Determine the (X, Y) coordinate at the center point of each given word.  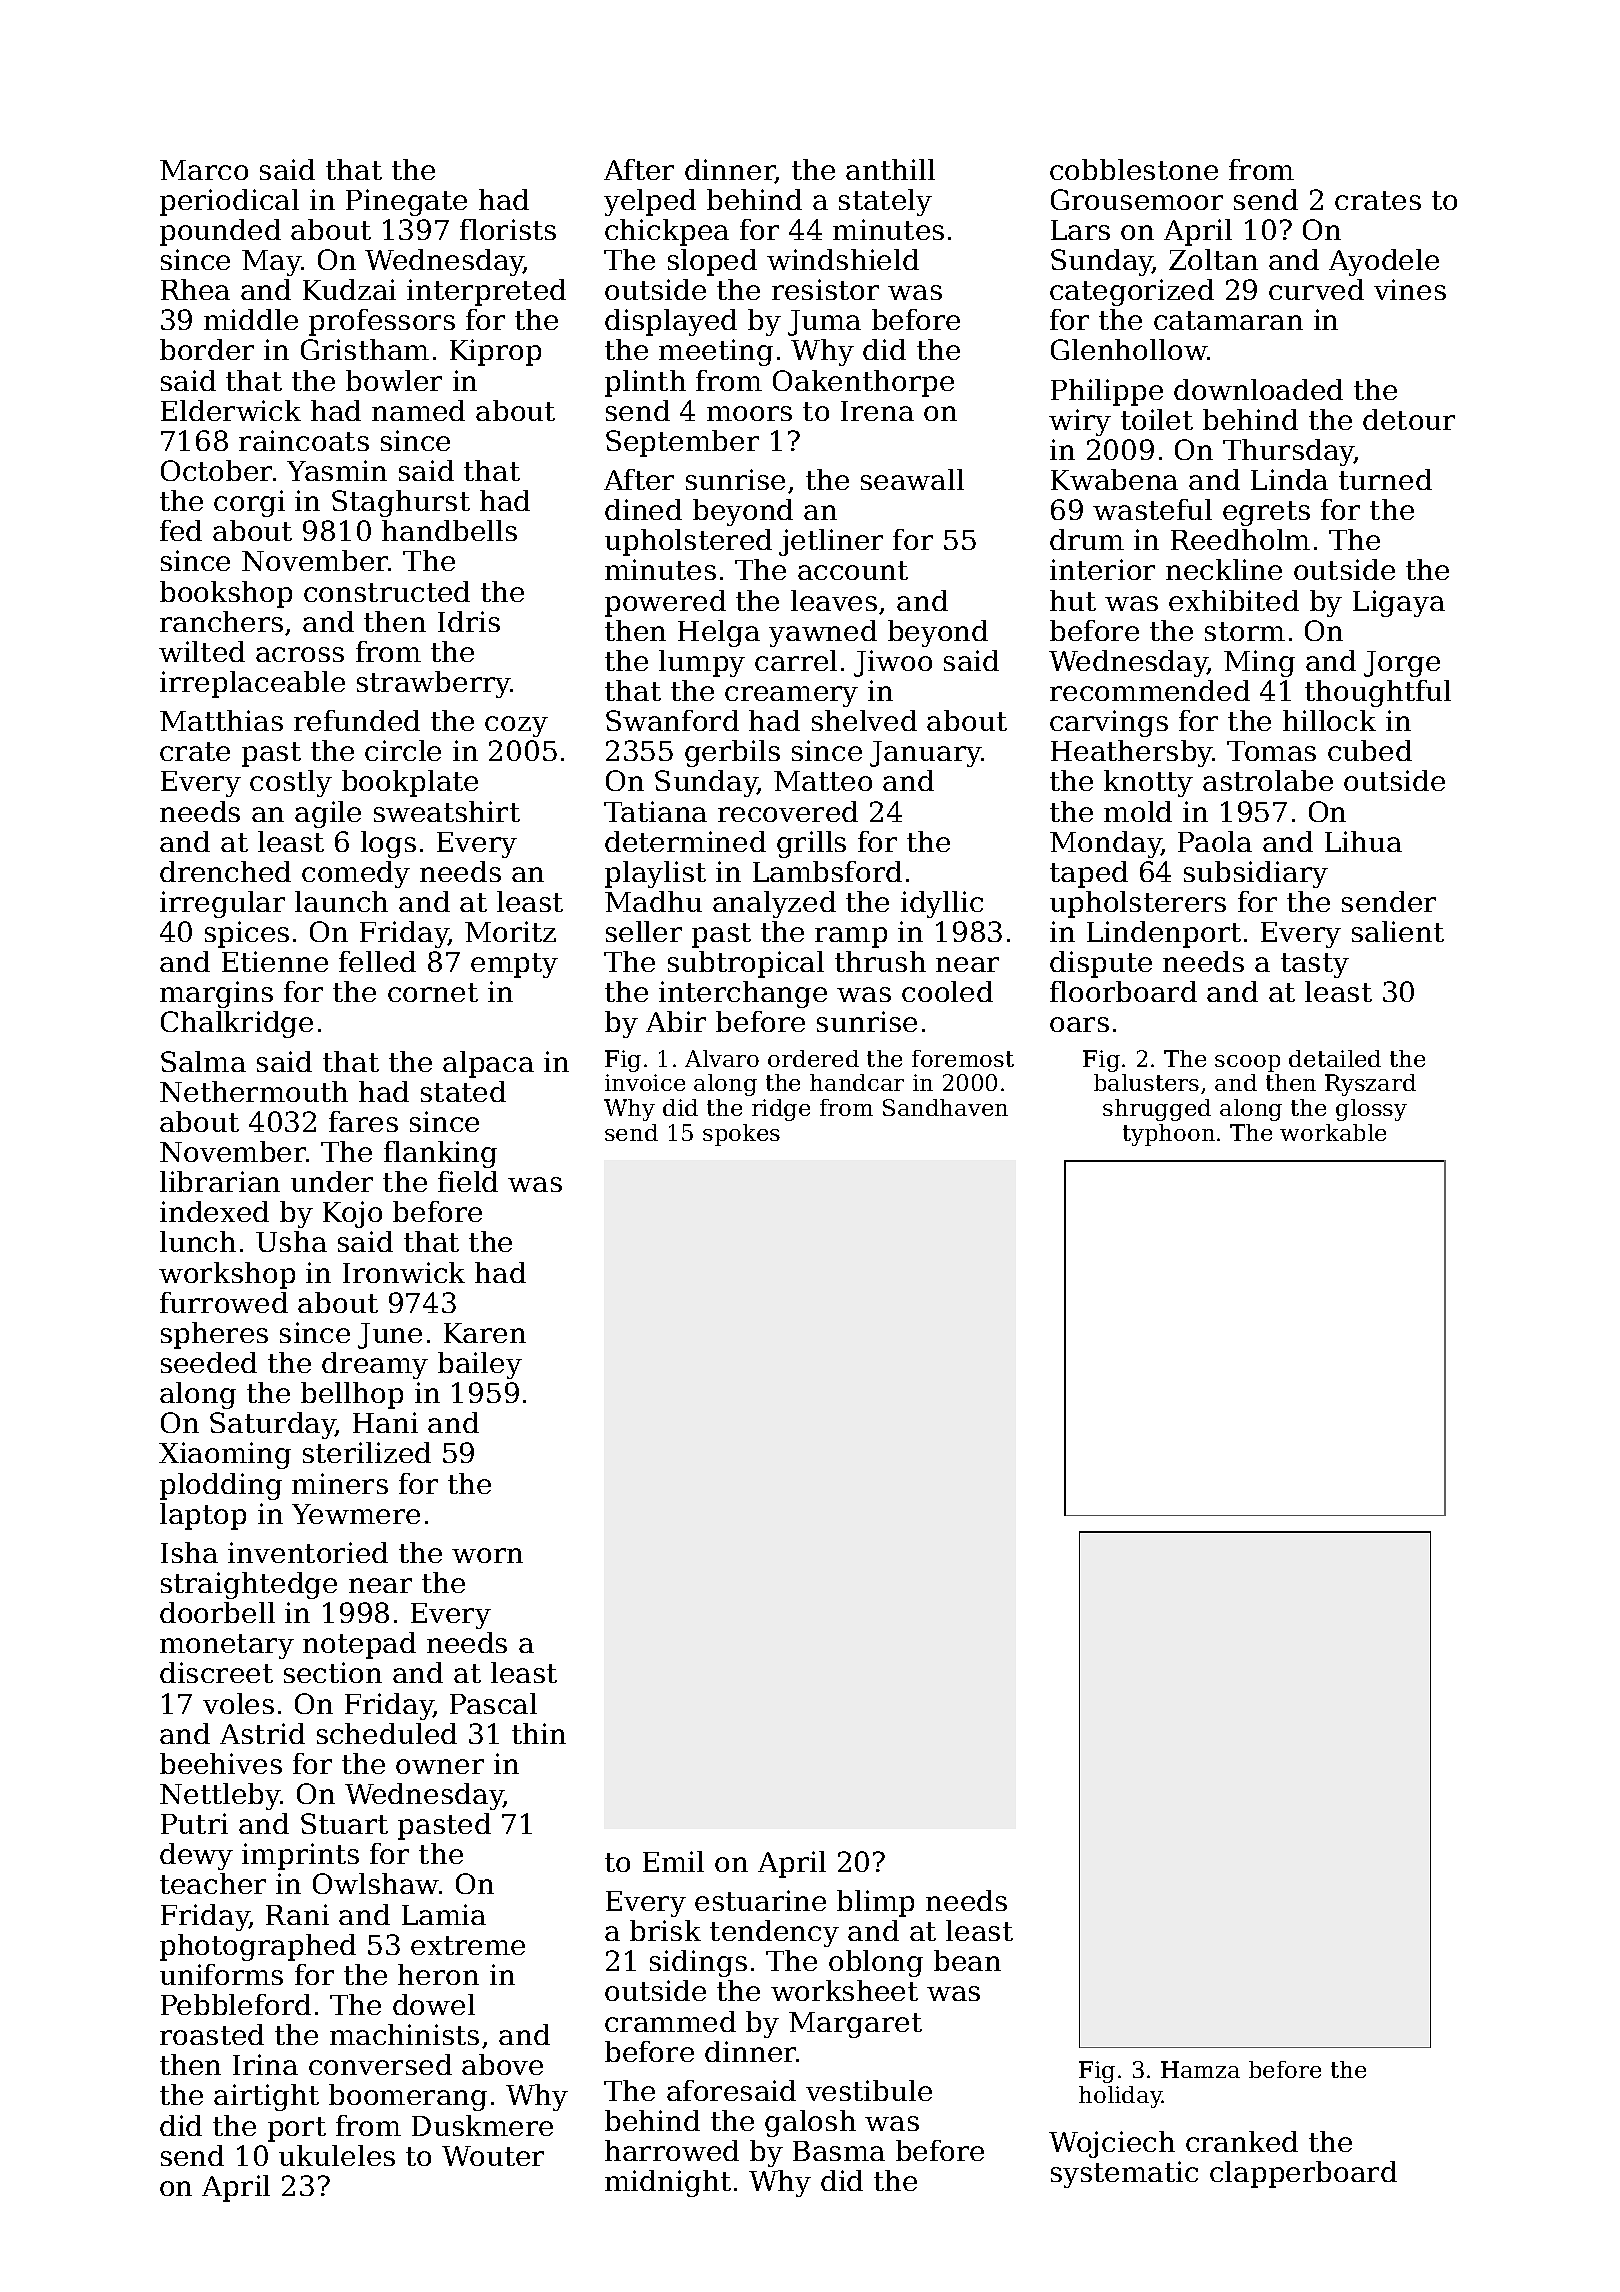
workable (1333, 1132)
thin (539, 1733)
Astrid (262, 1733)
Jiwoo (893, 663)
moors (749, 413)
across (300, 654)
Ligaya (1399, 603)
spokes (741, 1135)
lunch (198, 1241)
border (207, 349)
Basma (839, 2151)
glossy (1371, 1110)
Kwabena (1114, 479)
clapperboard (1303, 2174)
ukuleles (337, 2155)
